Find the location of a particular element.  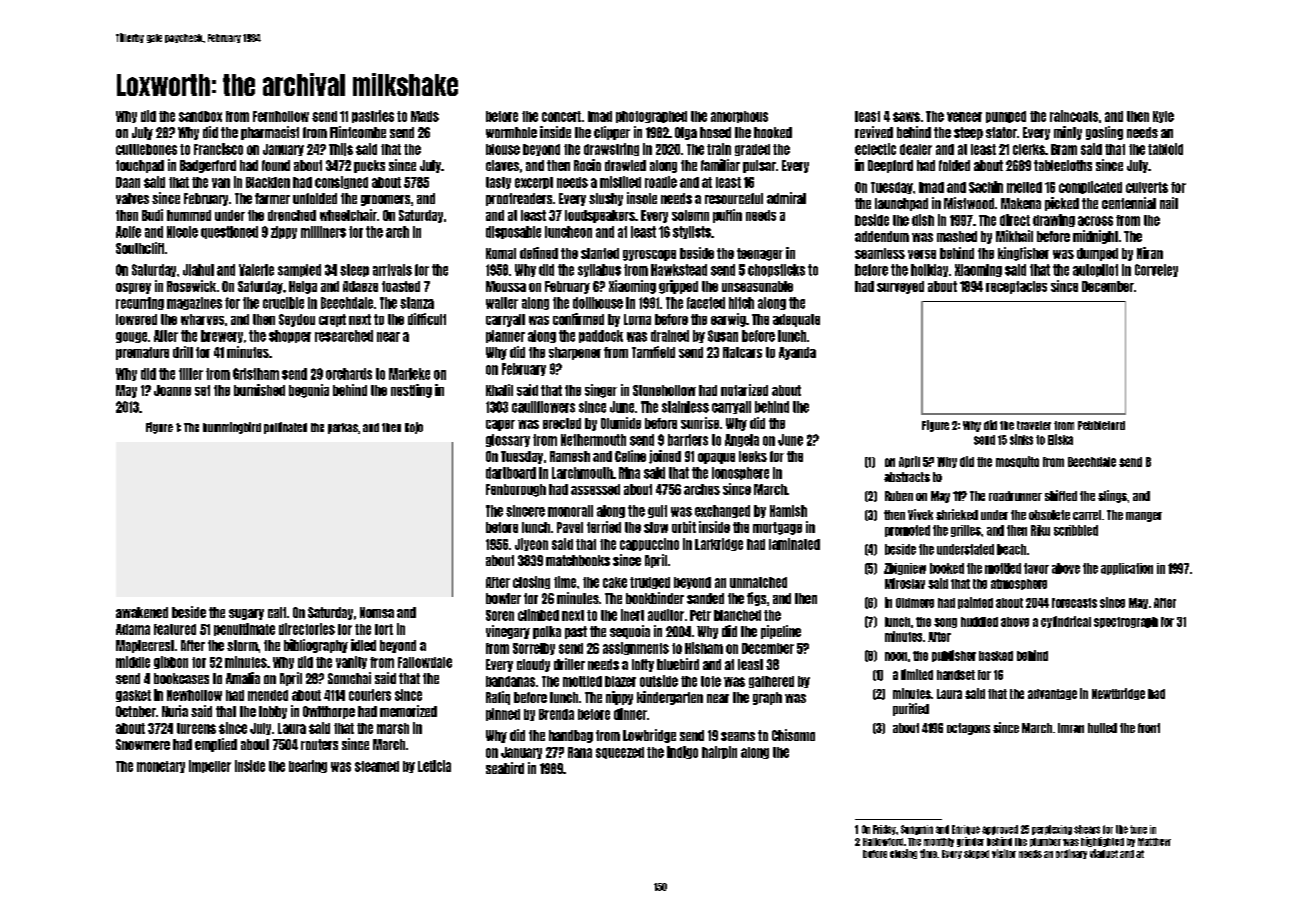

cake is located at coordinates (615, 582).
